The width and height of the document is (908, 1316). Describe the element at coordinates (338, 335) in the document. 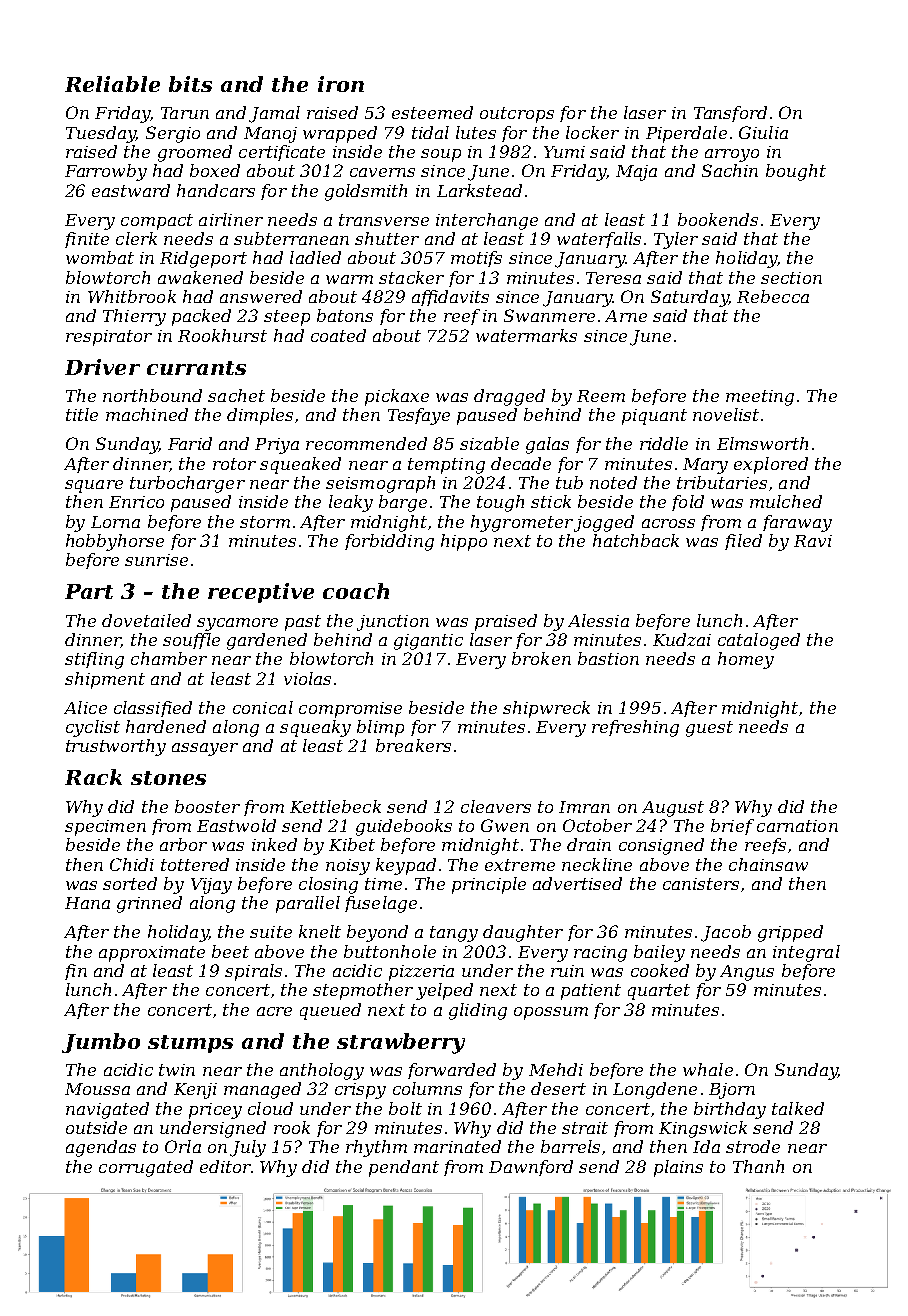

I see `coated` at that location.
